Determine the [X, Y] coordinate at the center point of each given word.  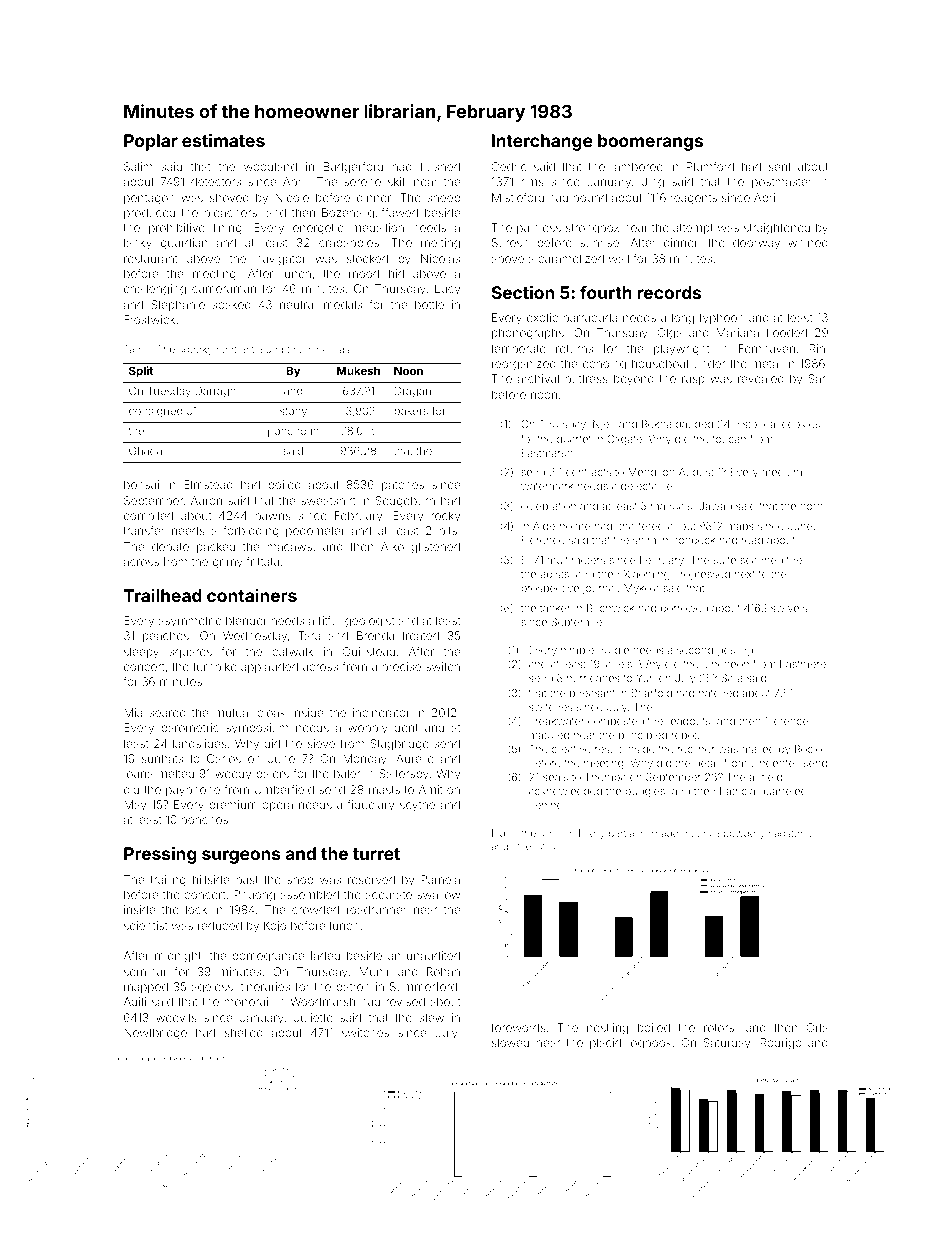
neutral [298, 304]
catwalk [292, 651]
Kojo [275, 927]
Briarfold [652, 692]
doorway [756, 244]
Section [523, 292]
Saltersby [404, 775]
